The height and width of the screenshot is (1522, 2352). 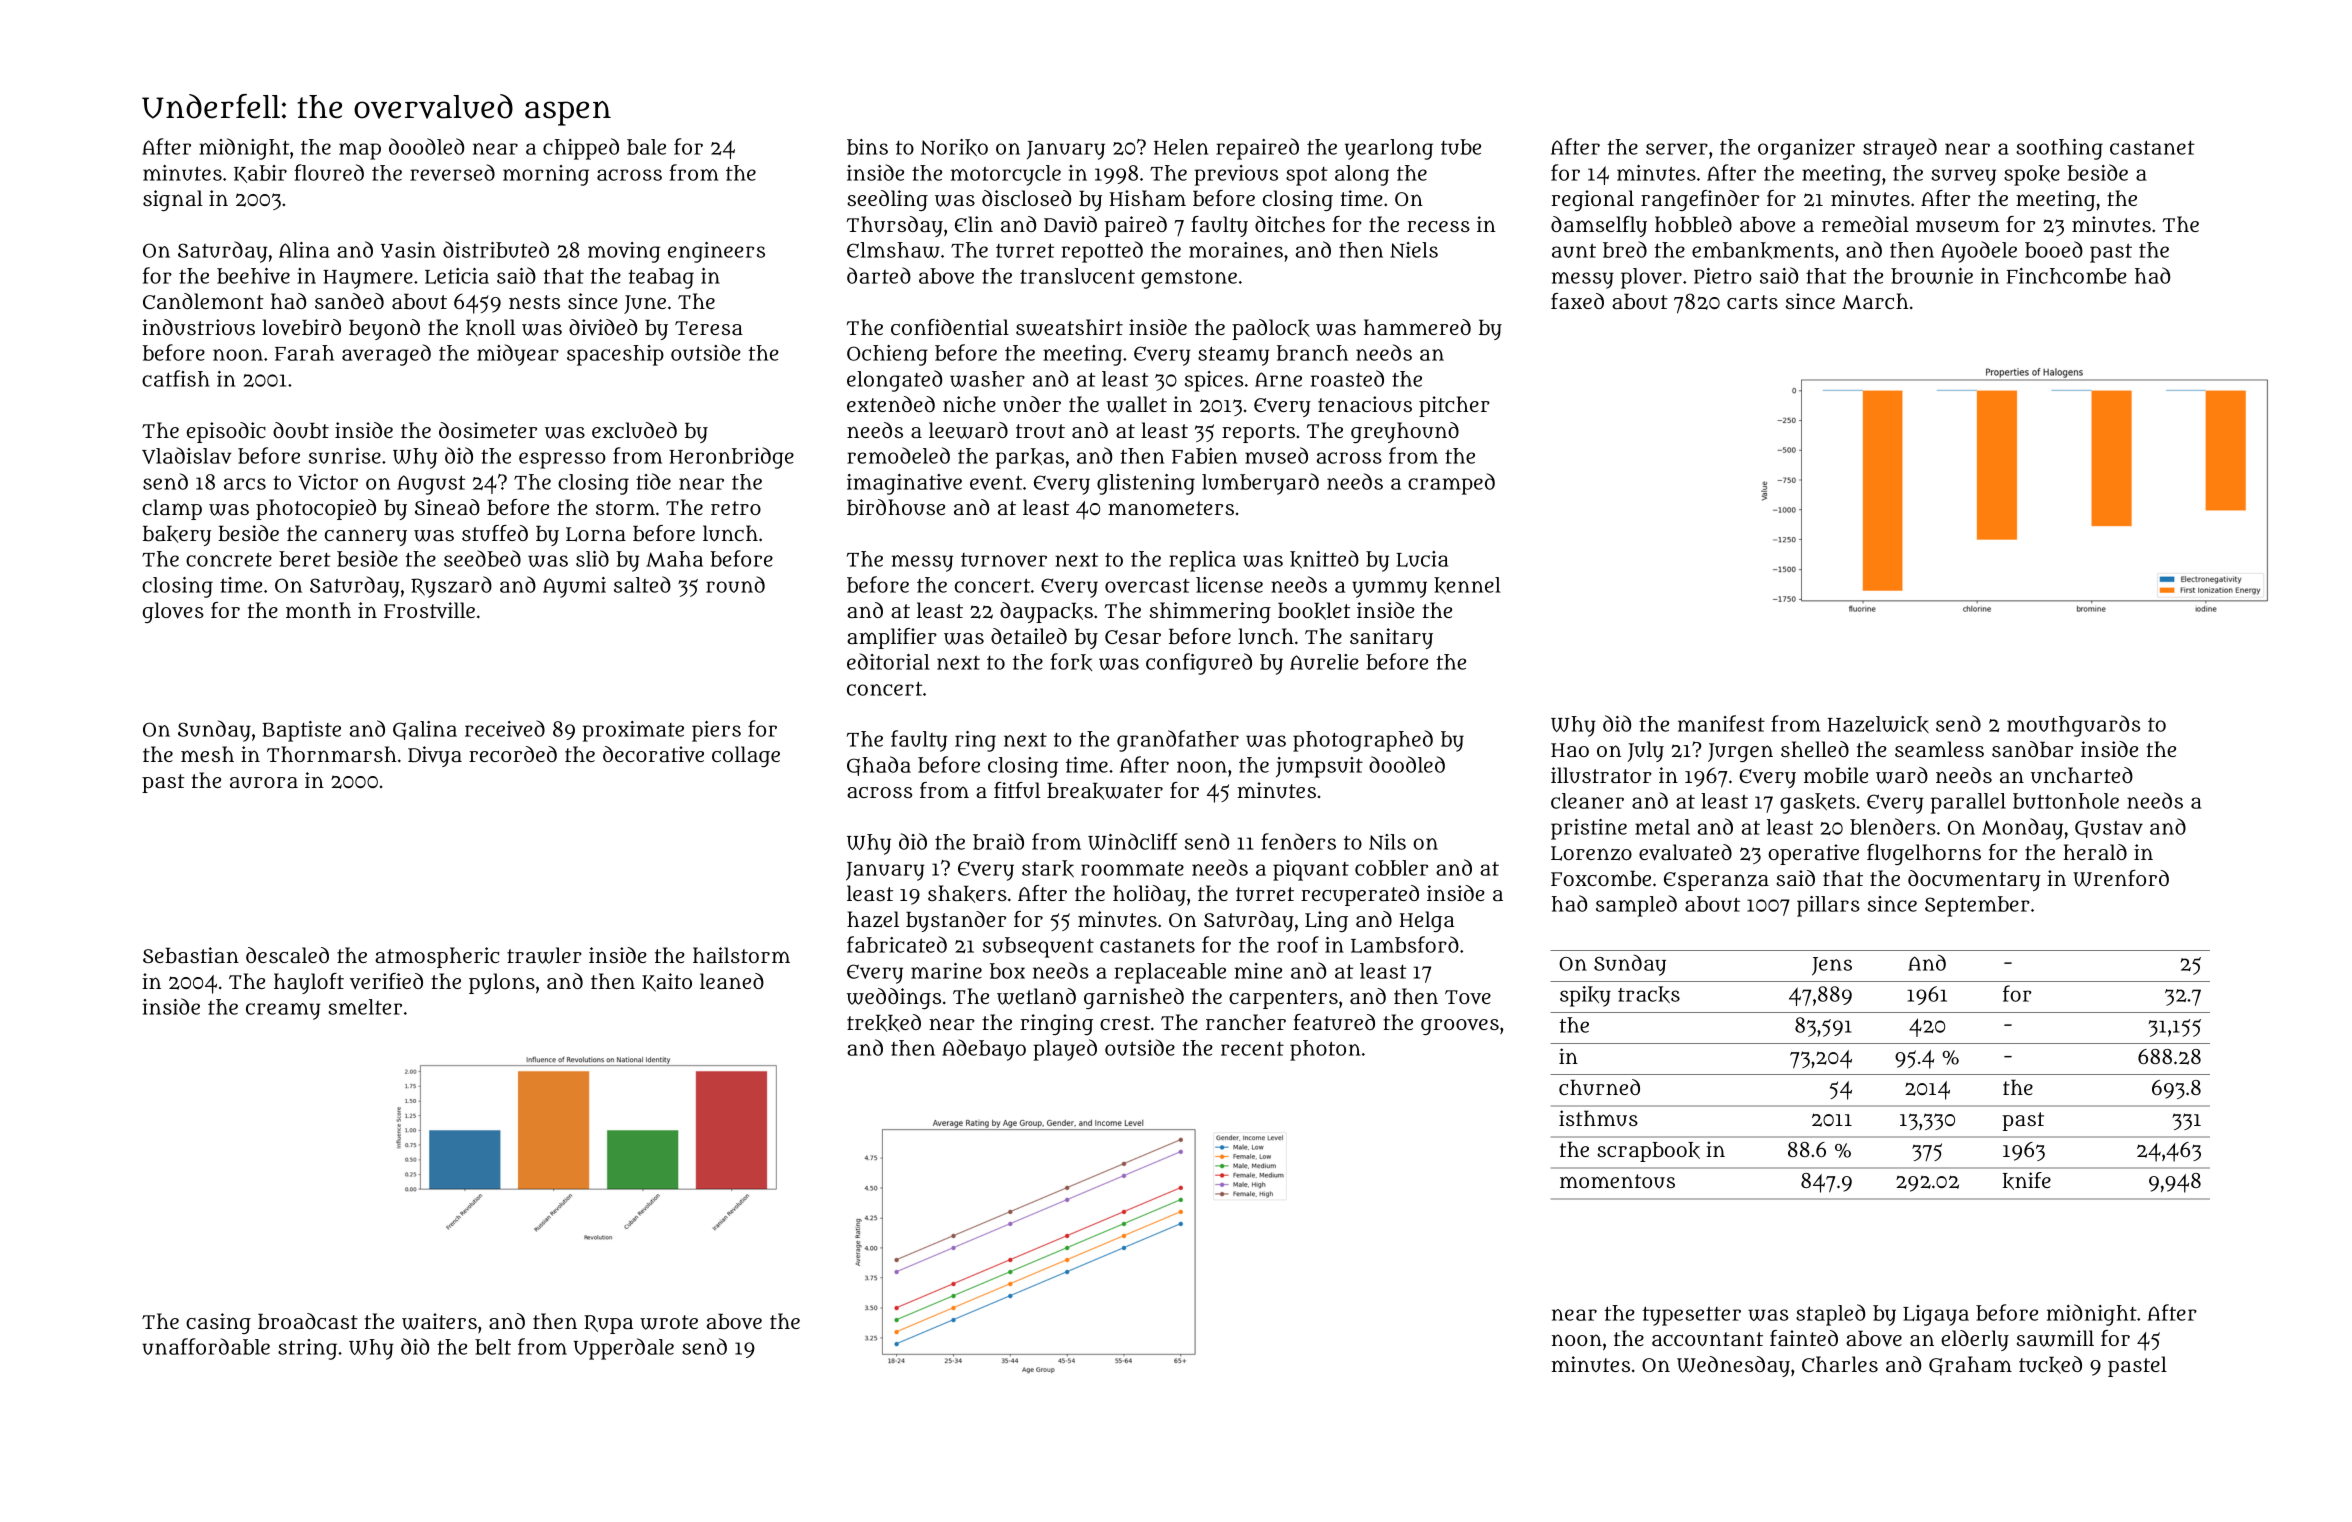 What do you see at coordinates (1467, 585) in the screenshot?
I see `kennel` at bounding box center [1467, 585].
